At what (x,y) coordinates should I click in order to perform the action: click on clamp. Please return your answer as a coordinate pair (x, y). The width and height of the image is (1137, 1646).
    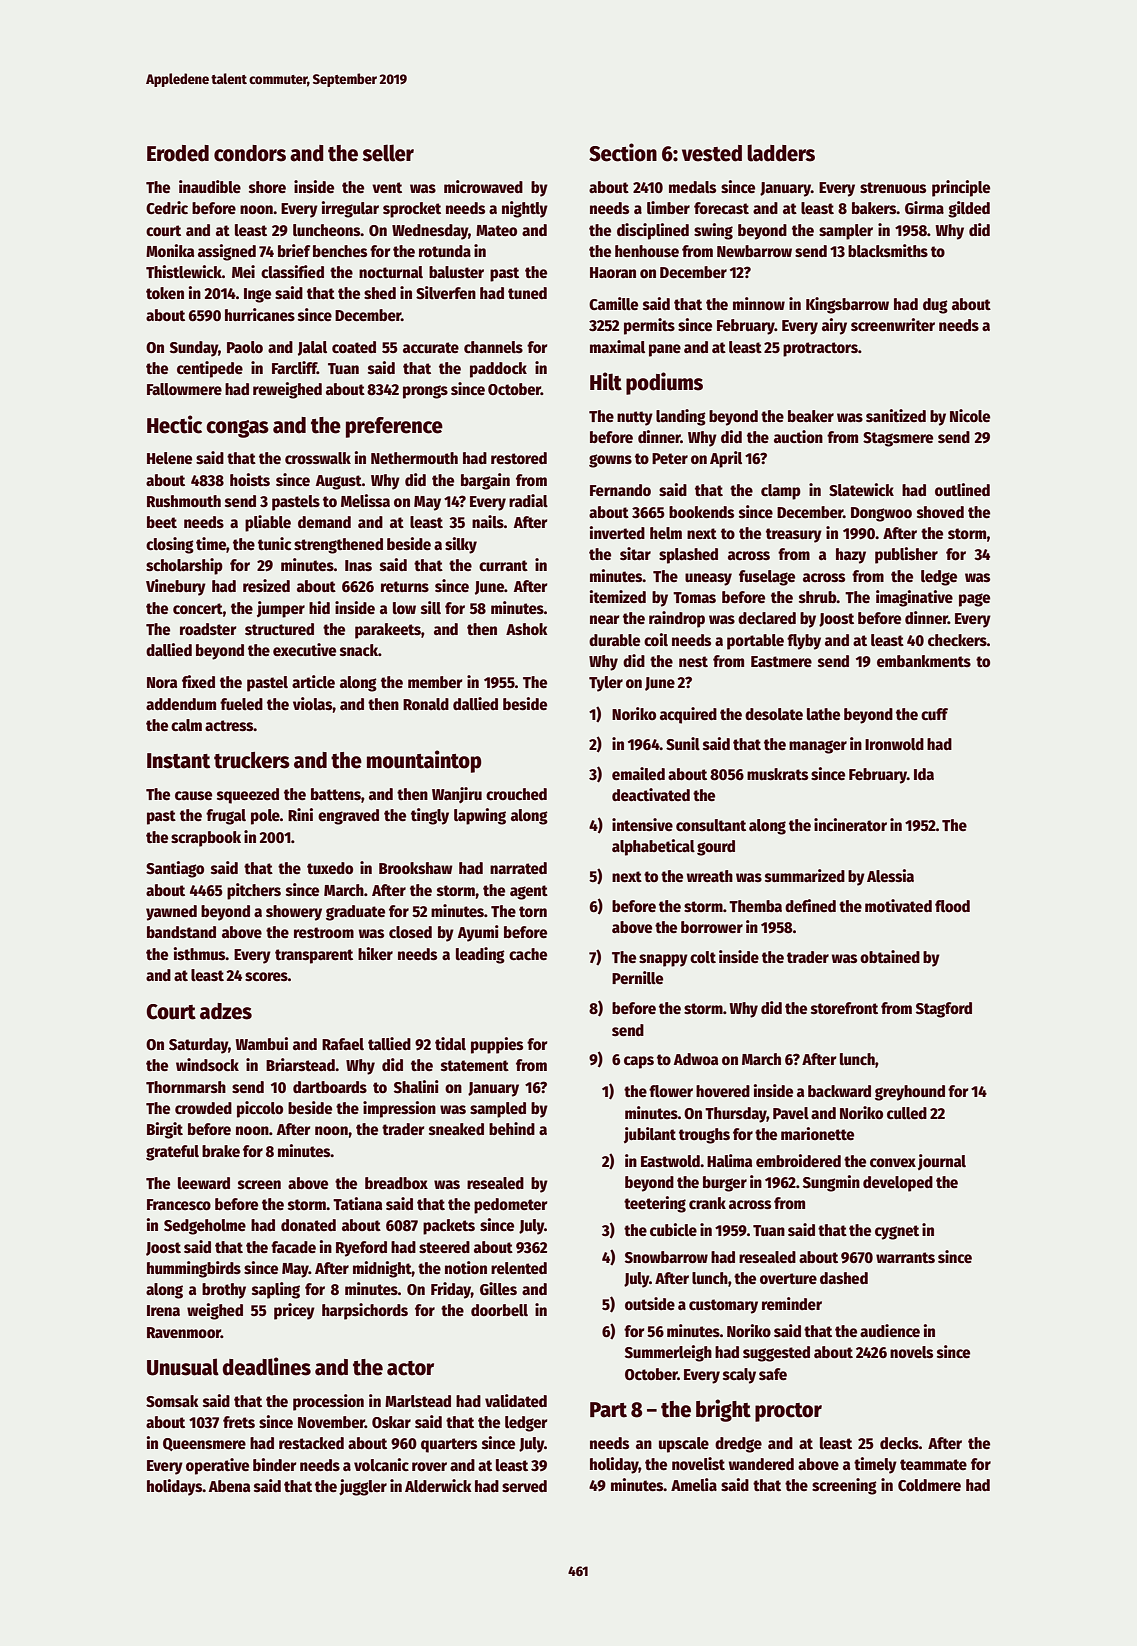
    Looking at the image, I should click on (781, 492).
